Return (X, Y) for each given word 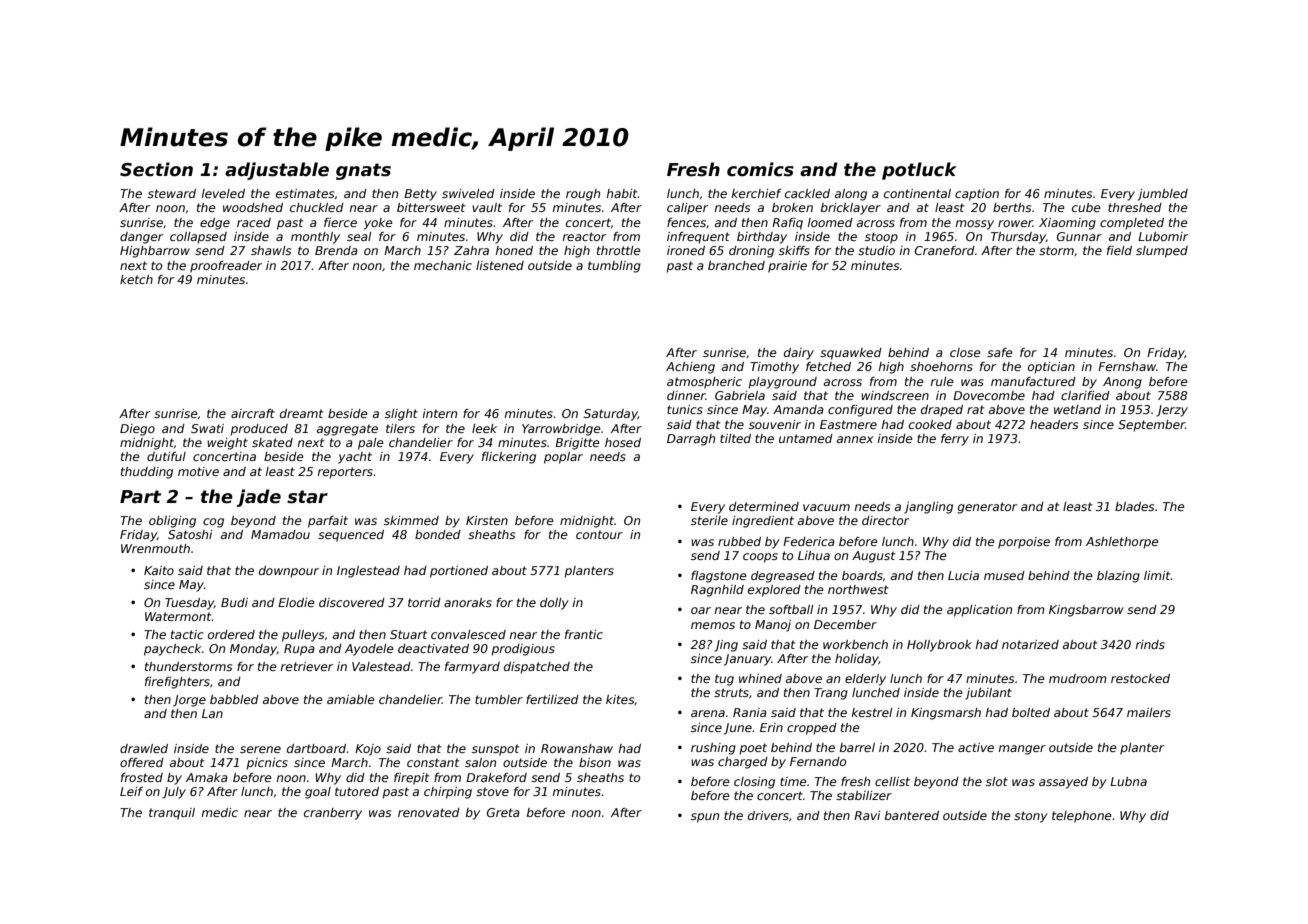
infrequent (698, 238)
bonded (438, 534)
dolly (554, 604)
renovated (429, 812)
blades (1134, 506)
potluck (919, 171)
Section (156, 169)
